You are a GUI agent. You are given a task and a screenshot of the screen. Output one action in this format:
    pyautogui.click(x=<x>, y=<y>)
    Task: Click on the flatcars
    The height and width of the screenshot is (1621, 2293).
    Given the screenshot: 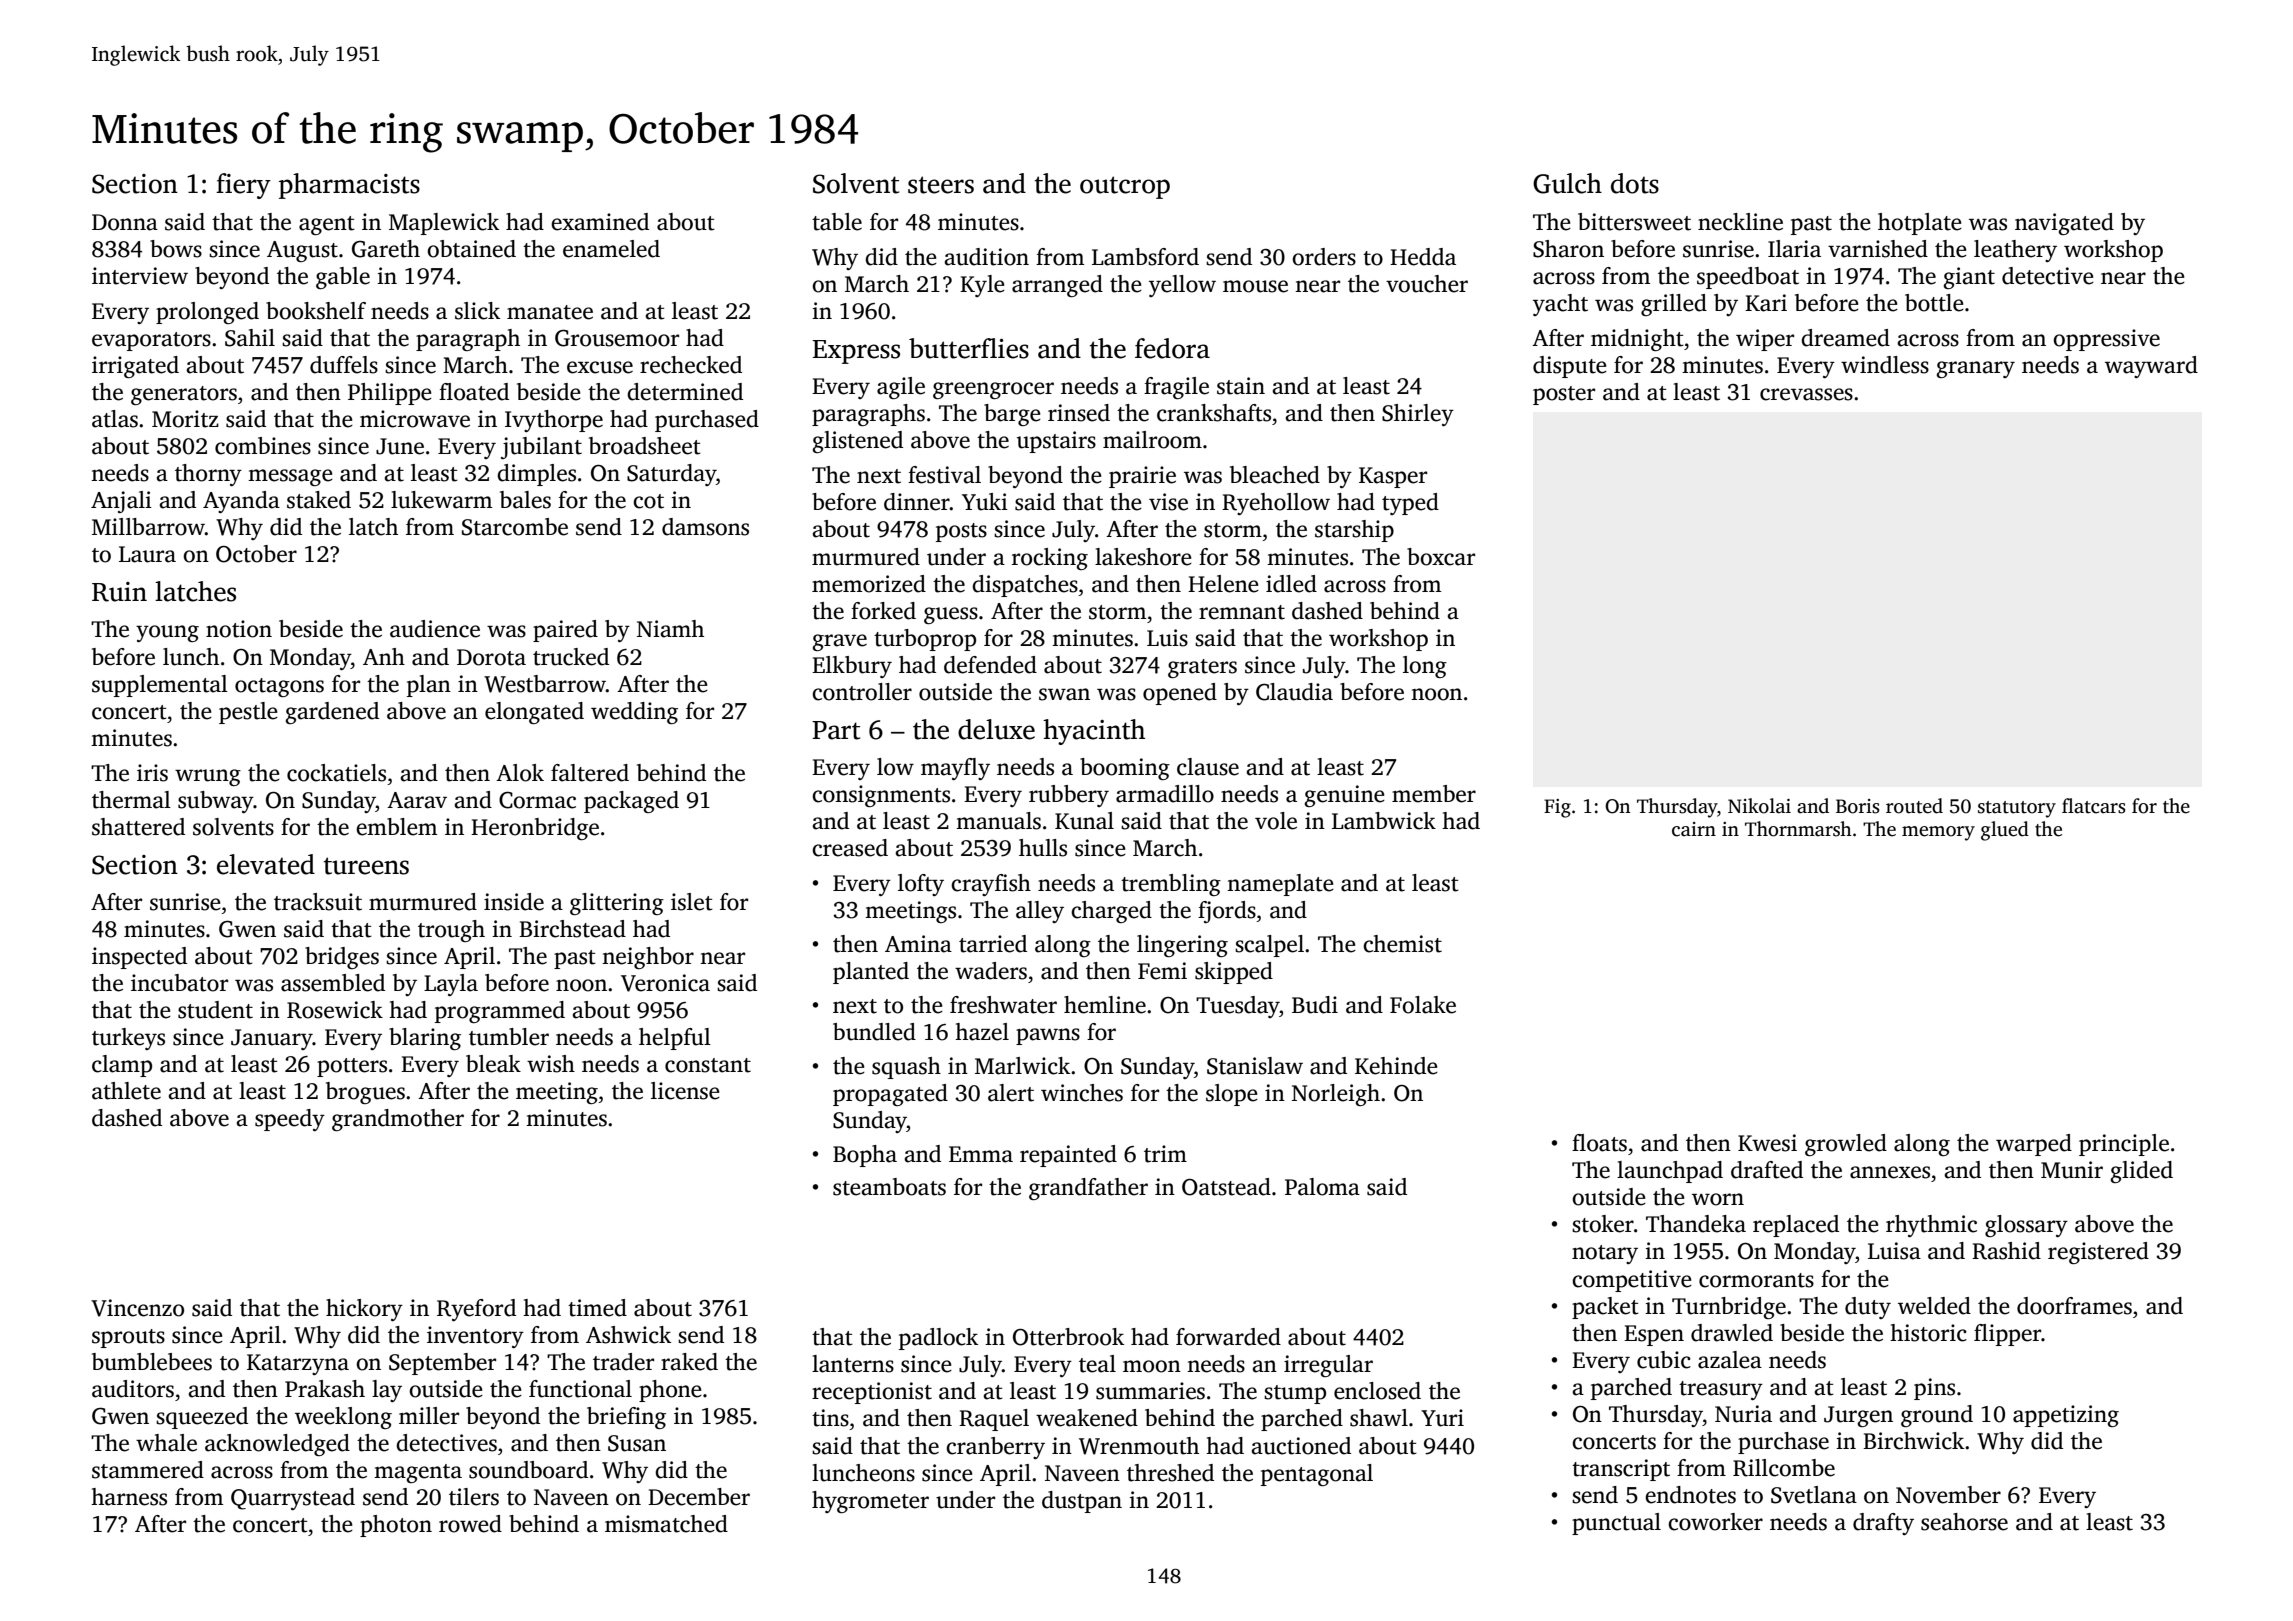 What is the action you would take?
    pyautogui.click(x=2094, y=806)
